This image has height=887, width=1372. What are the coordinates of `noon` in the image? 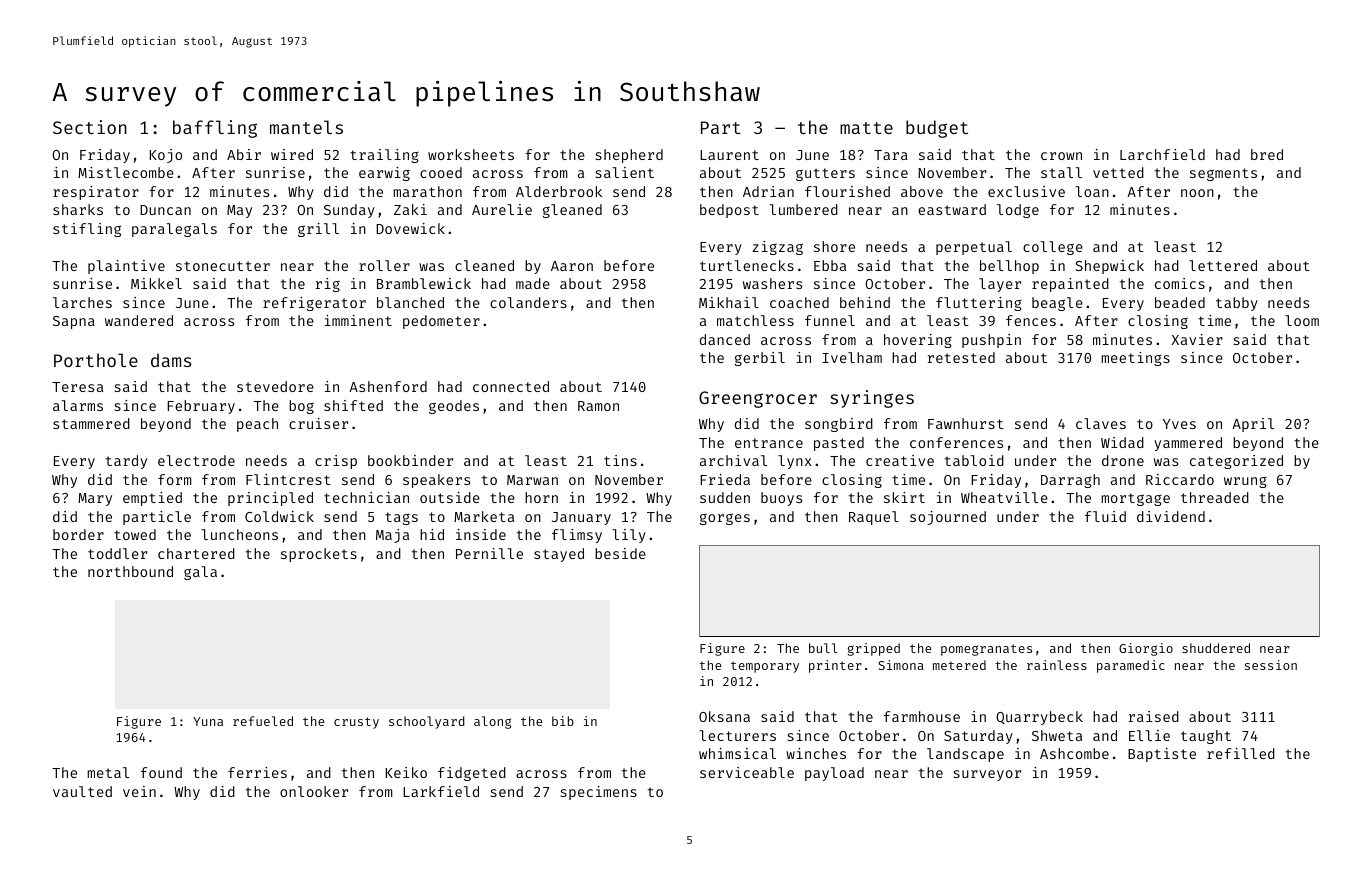 It's located at (1197, 193).
